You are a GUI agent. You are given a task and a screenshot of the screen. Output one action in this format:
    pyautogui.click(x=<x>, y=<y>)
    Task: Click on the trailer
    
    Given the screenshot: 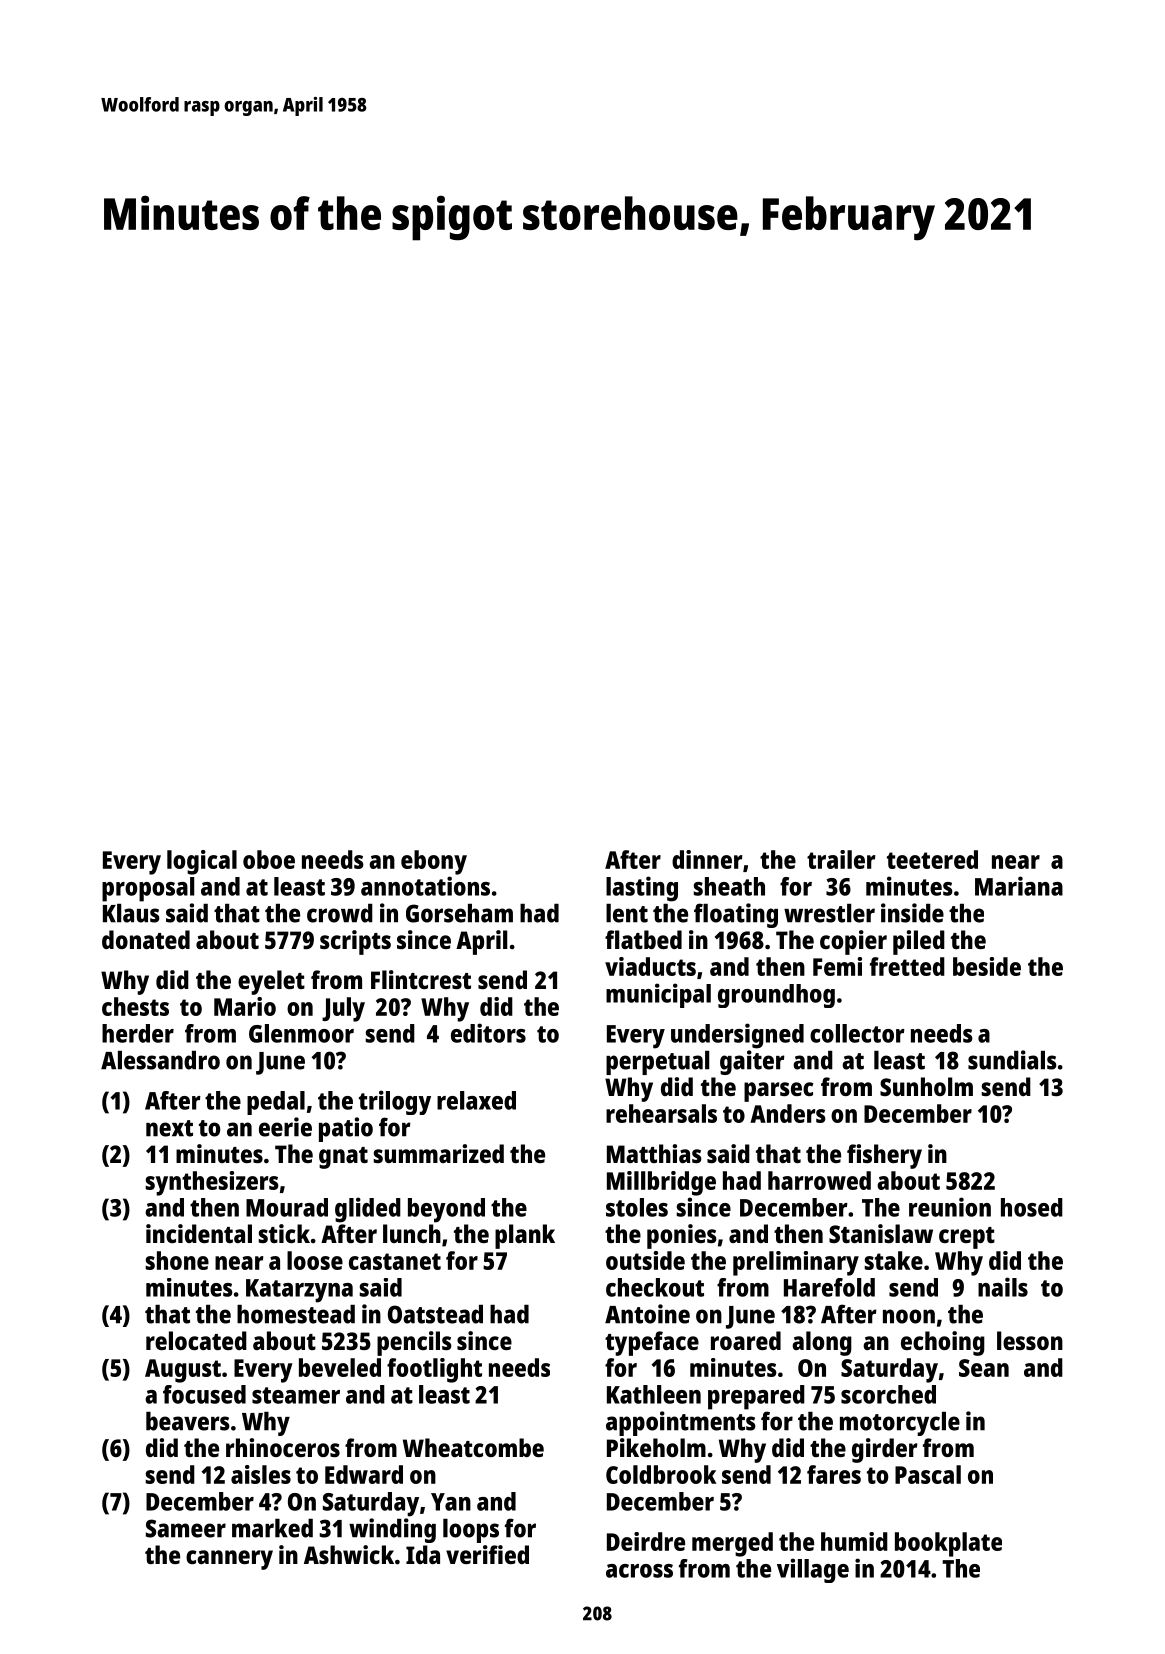 What is the action you would take?
    pyautogui.click(x=841, y=859)
